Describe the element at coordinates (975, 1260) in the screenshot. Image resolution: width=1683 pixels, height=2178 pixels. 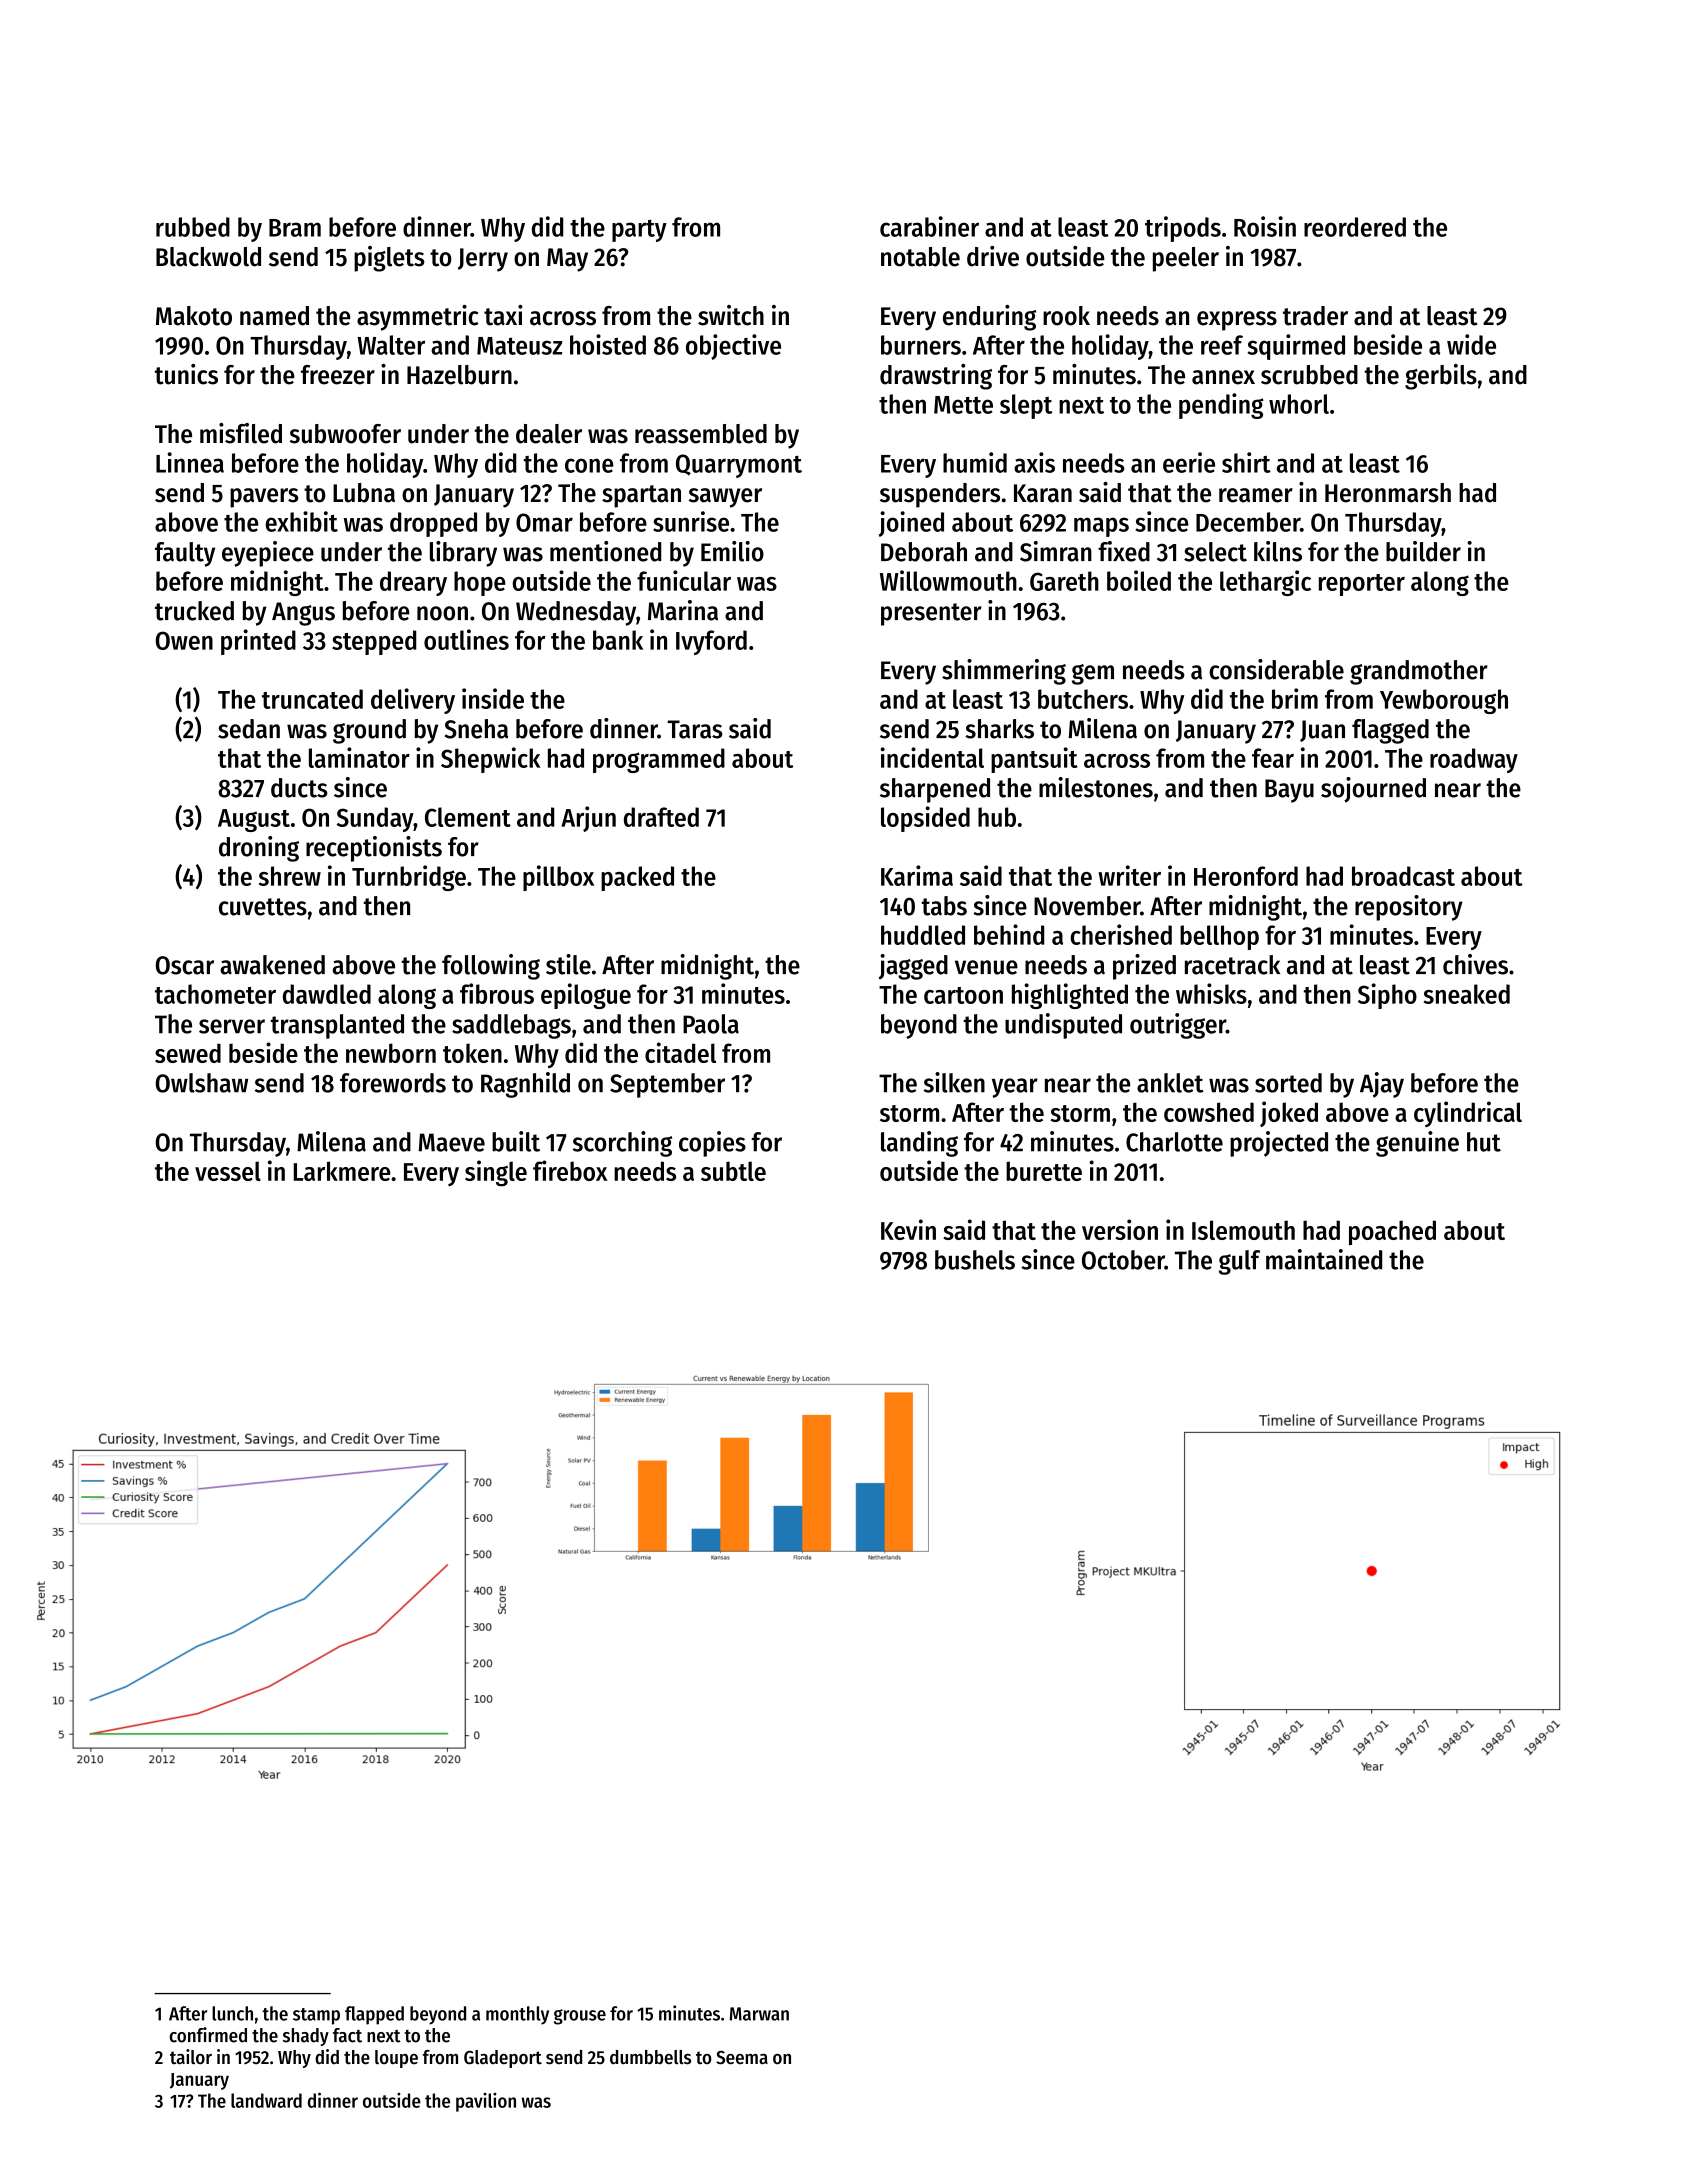
I see `bushels` at that location.
